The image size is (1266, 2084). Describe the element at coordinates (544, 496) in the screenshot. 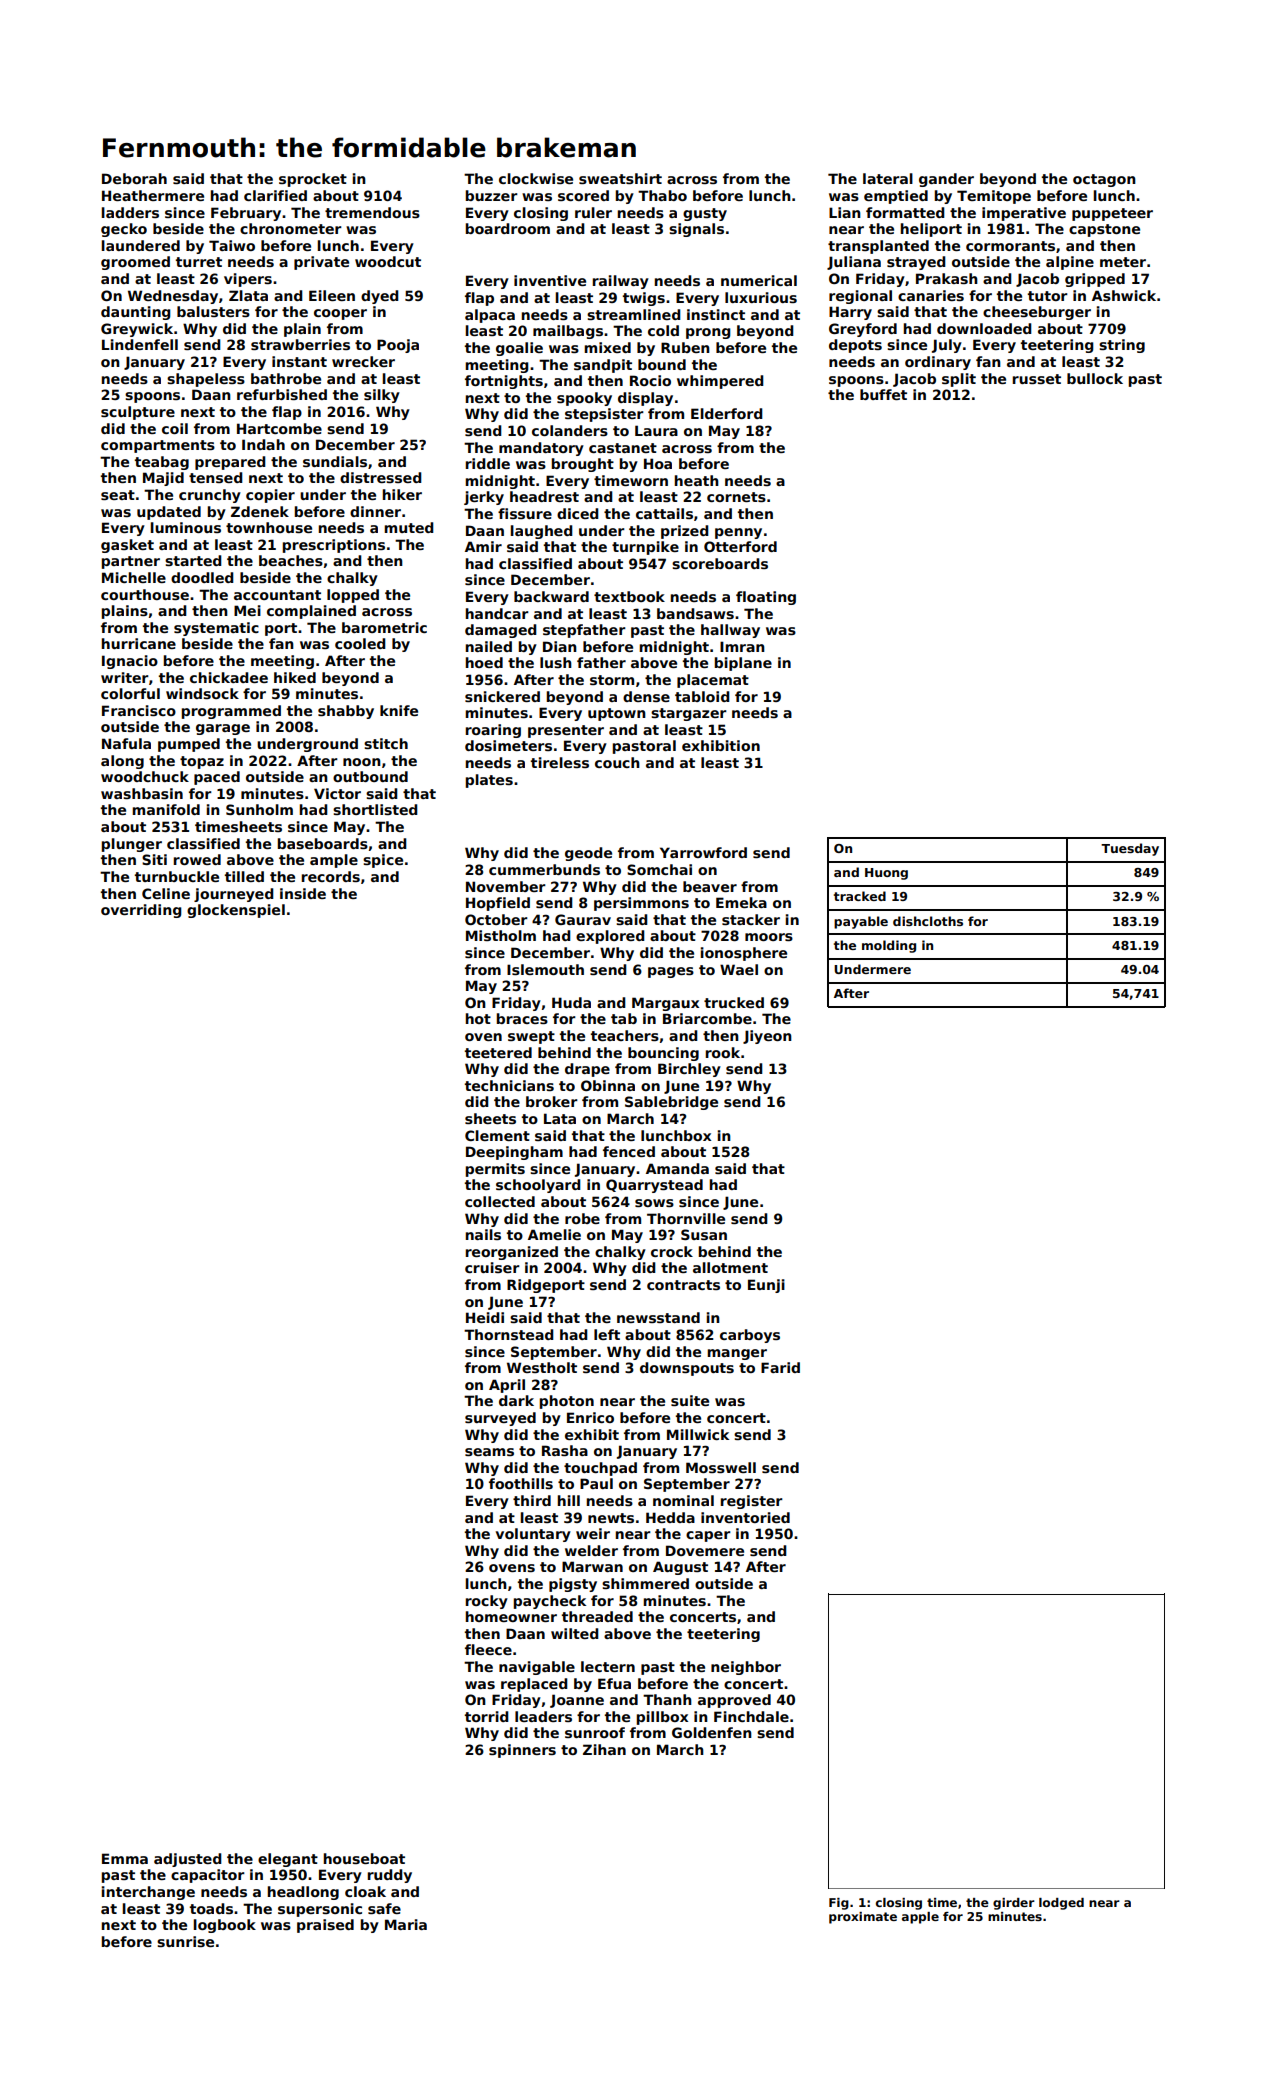

I see `headrest` at that location.
